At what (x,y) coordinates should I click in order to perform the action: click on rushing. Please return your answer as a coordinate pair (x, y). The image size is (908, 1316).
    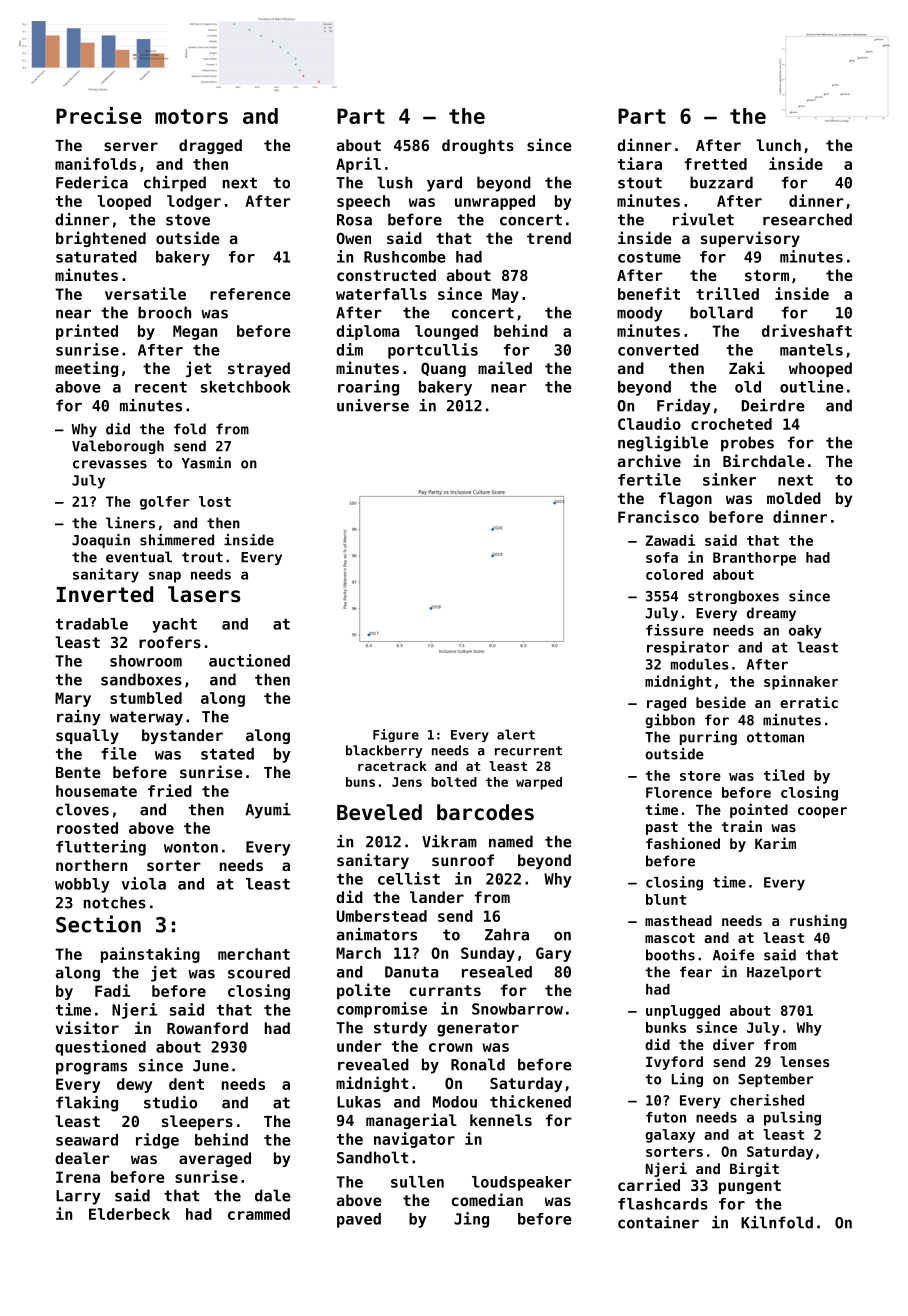
    Looking at the image, I should click on (818, 921).
